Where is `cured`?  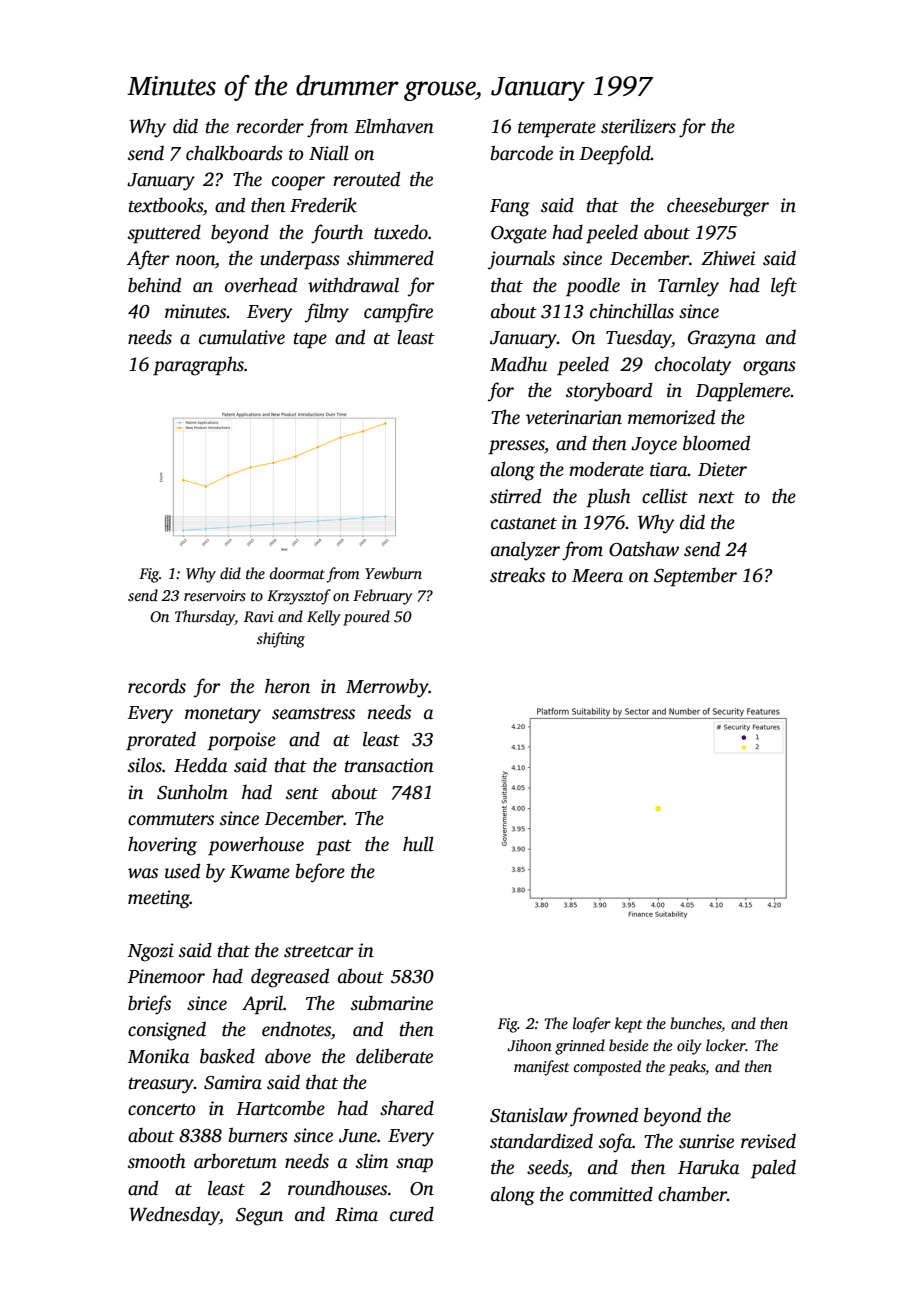
cured is located at coordinates (412, 1214).
